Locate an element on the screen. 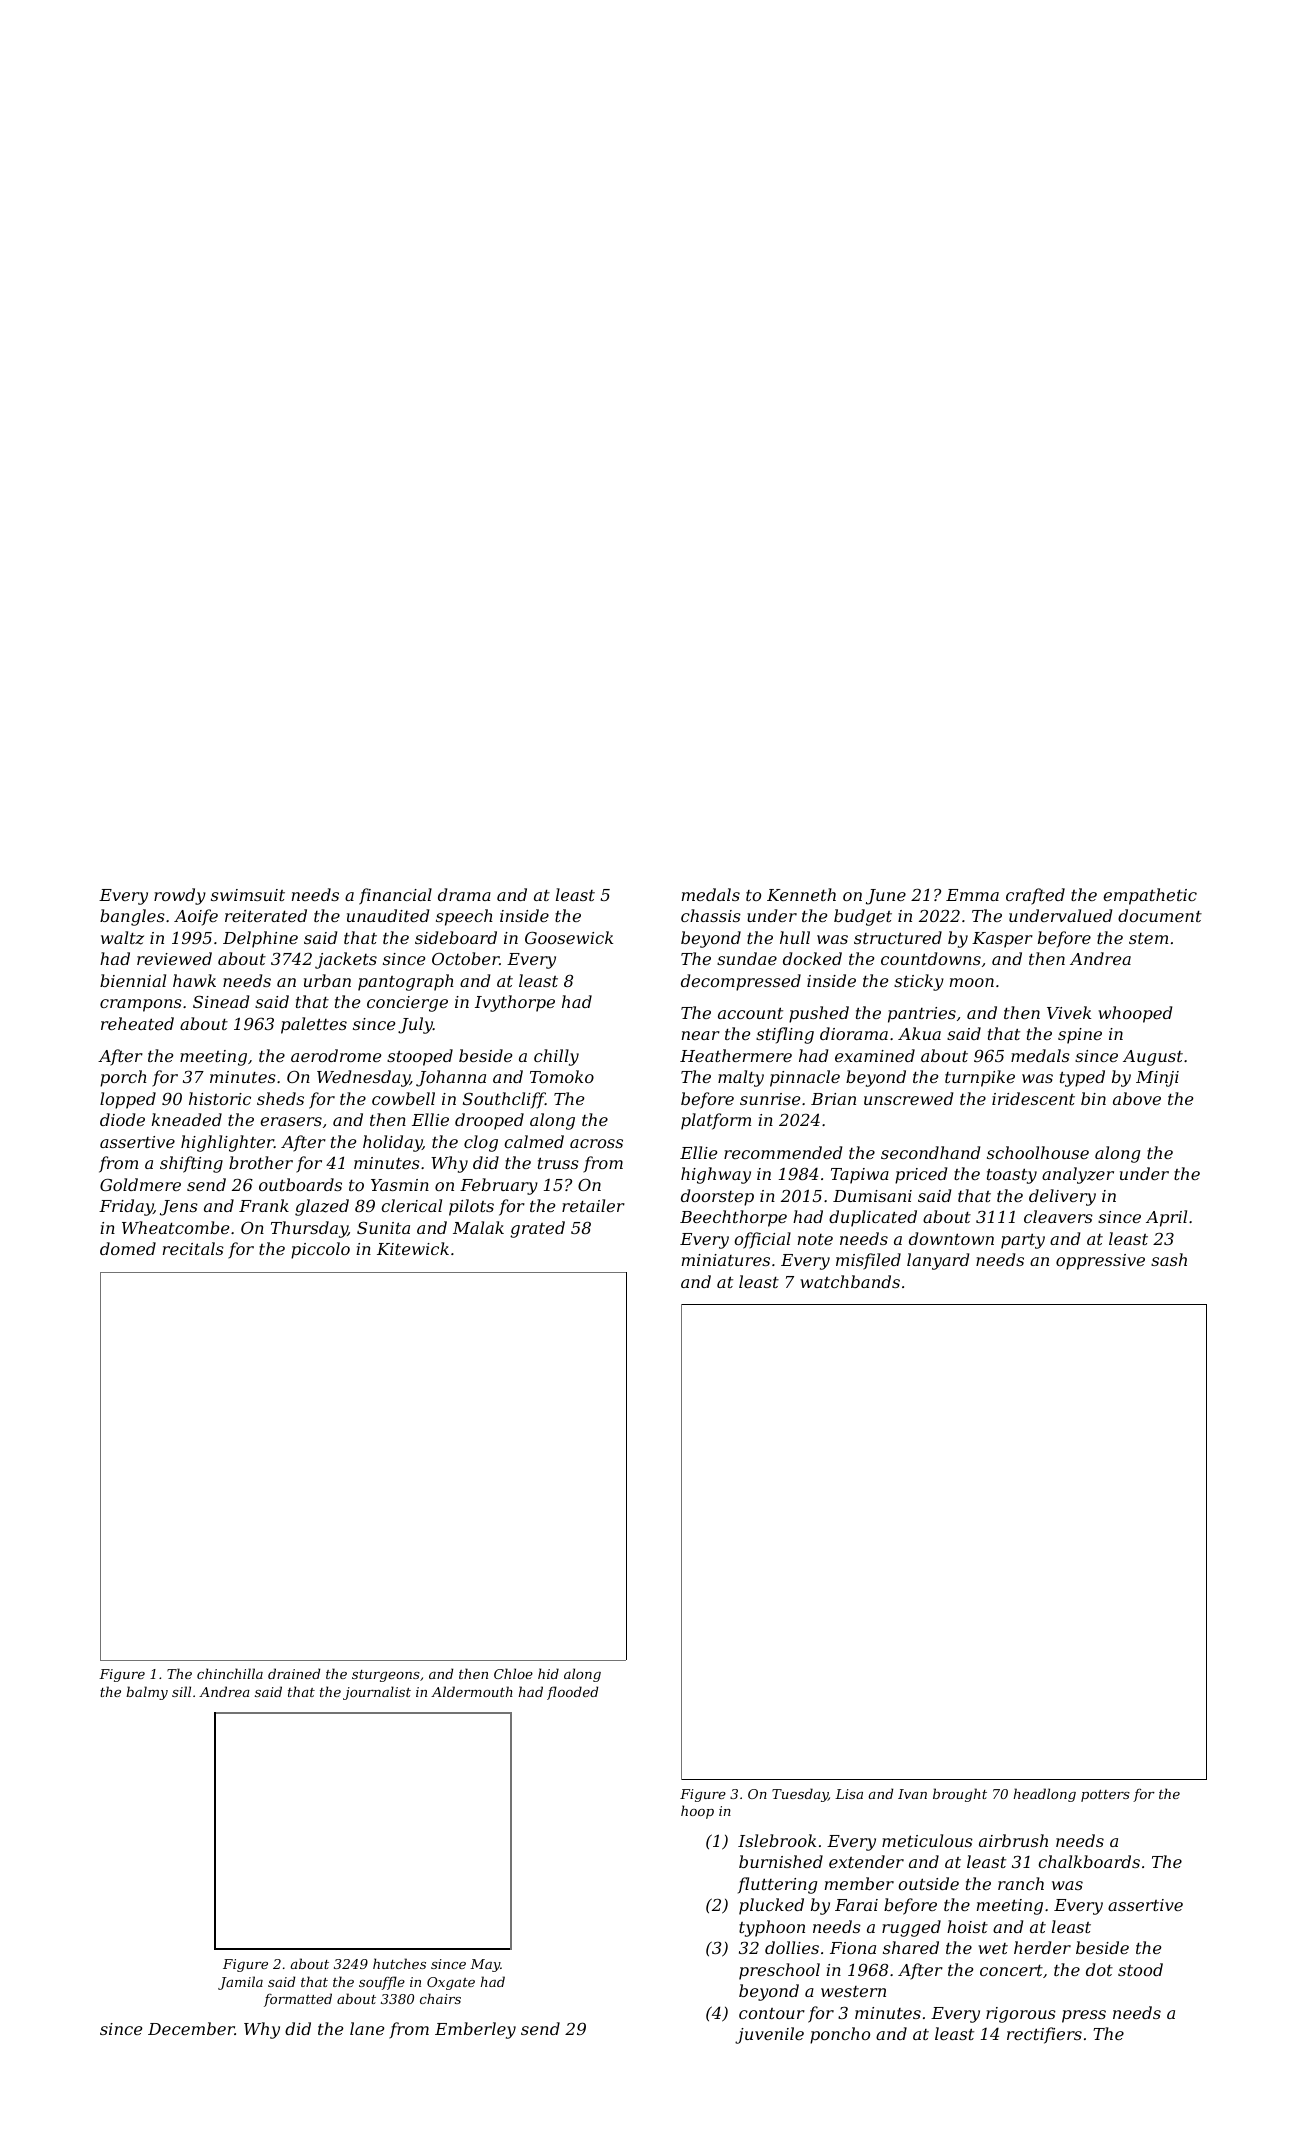  herder is located at coordinates (1042, 1947).
